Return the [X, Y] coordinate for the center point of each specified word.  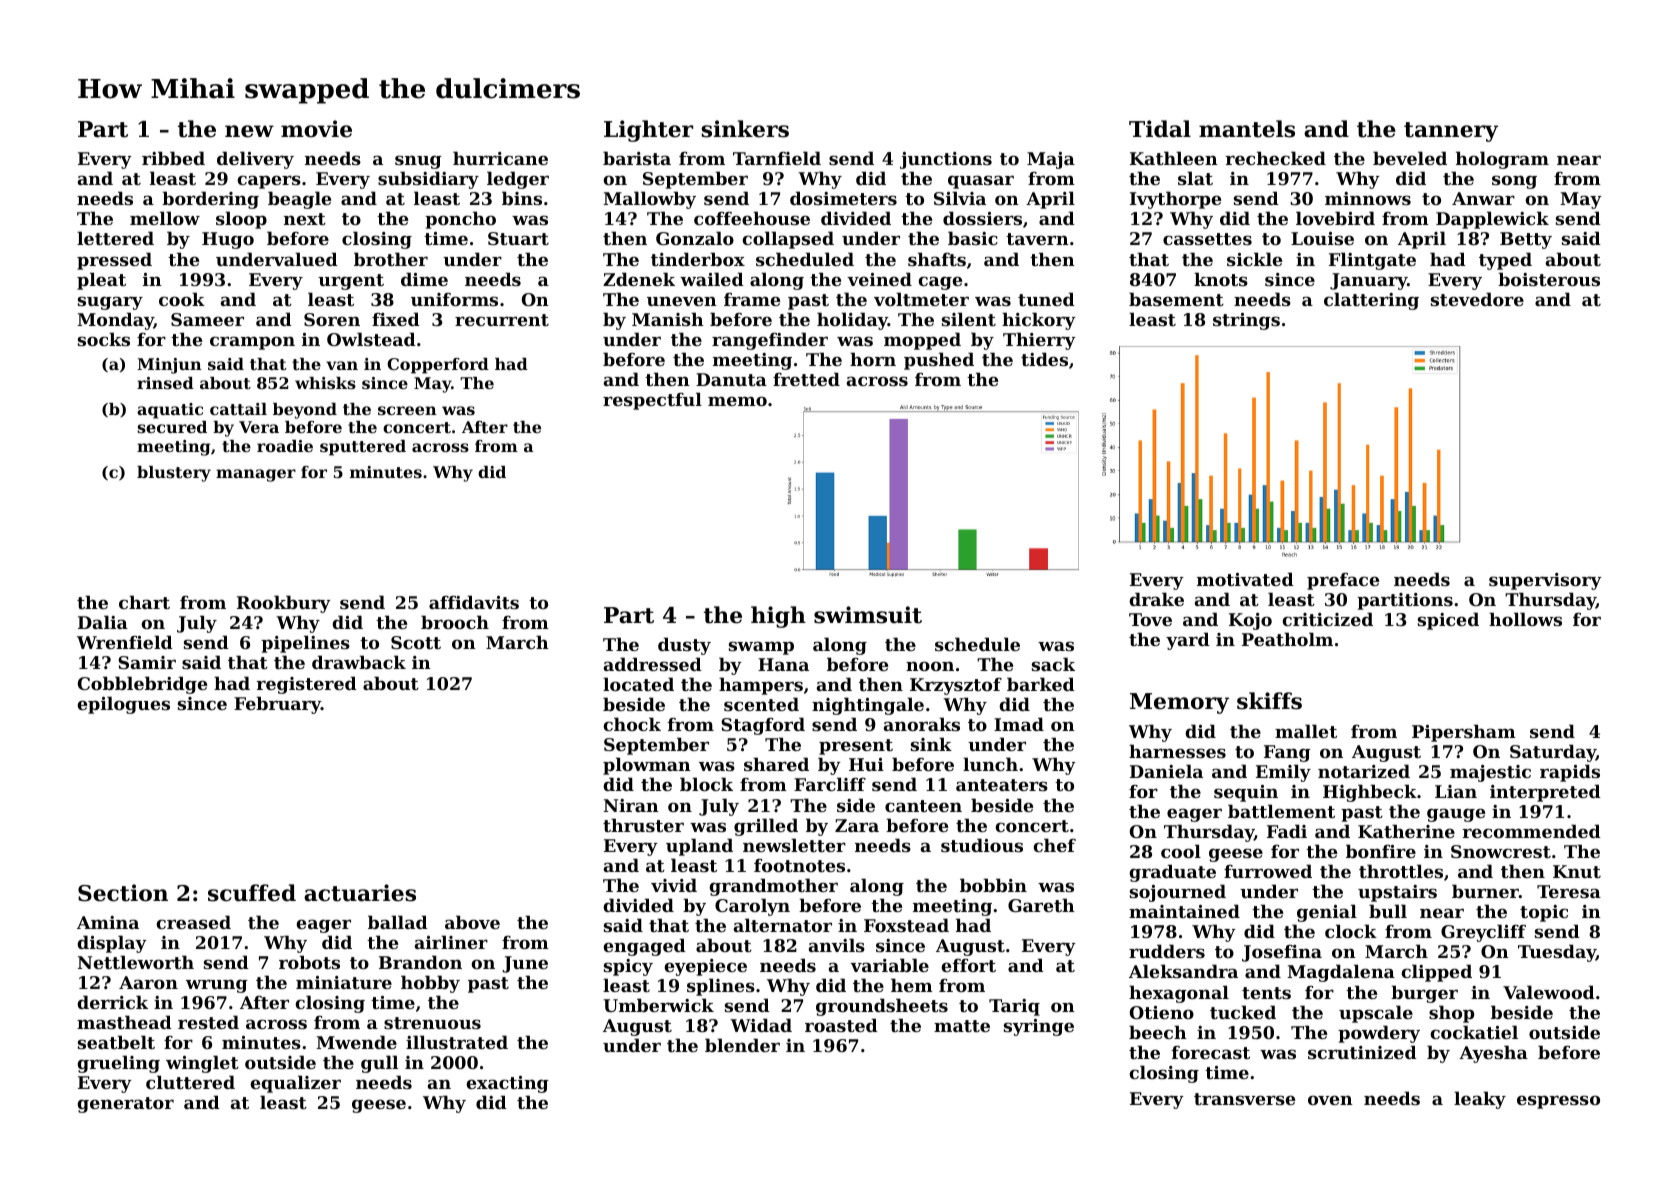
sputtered [363, 448]
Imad [1019, 724]
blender [742, 1045]
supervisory [1545, 581]
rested [208, 1022]
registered [307, 685]
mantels [1247, 129]
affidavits [474, 602]
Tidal [1160, 129]
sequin [1246, 793]
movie [316, 129]
